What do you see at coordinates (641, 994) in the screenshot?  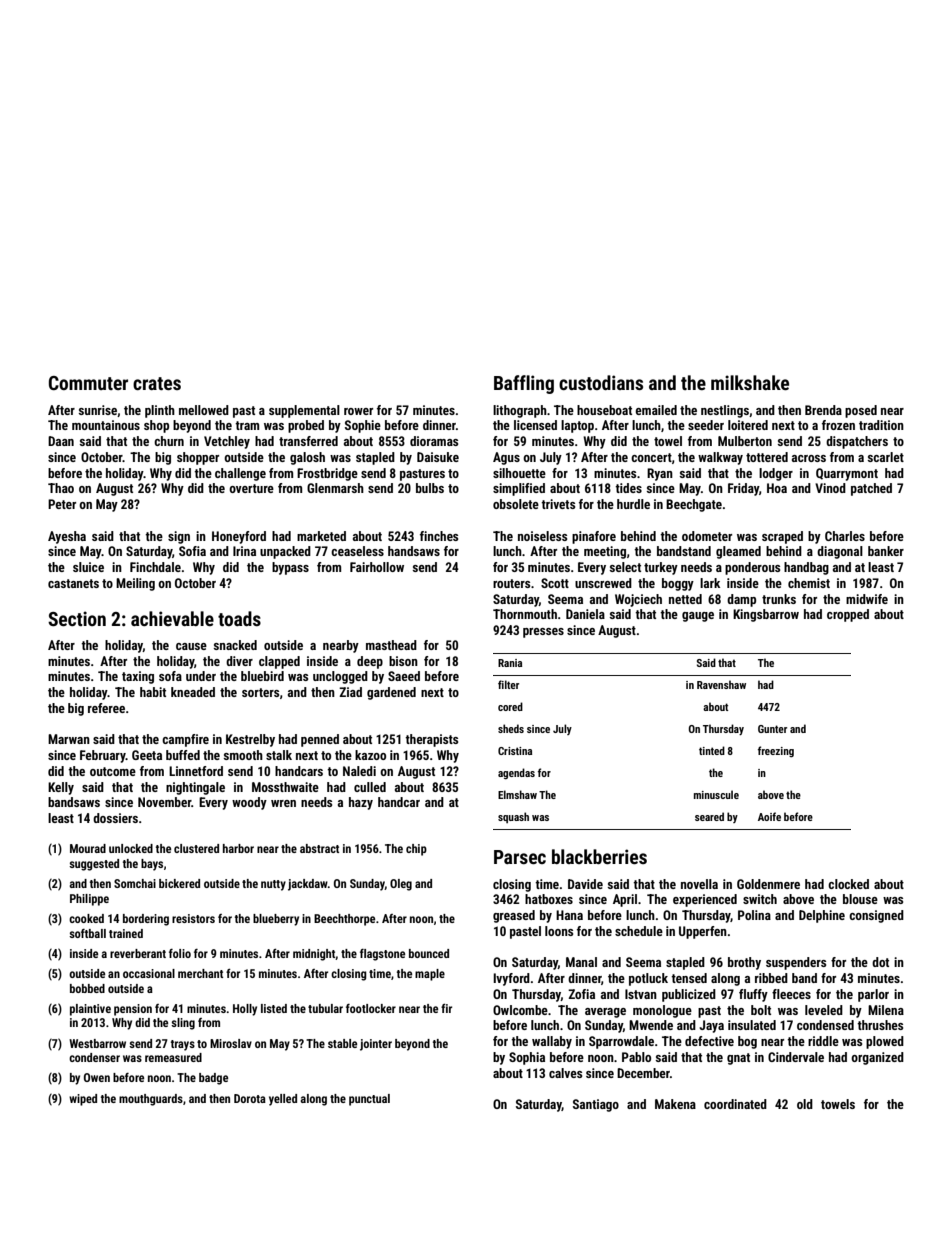 I see `Istvan` at bounding box center [641, 994].
